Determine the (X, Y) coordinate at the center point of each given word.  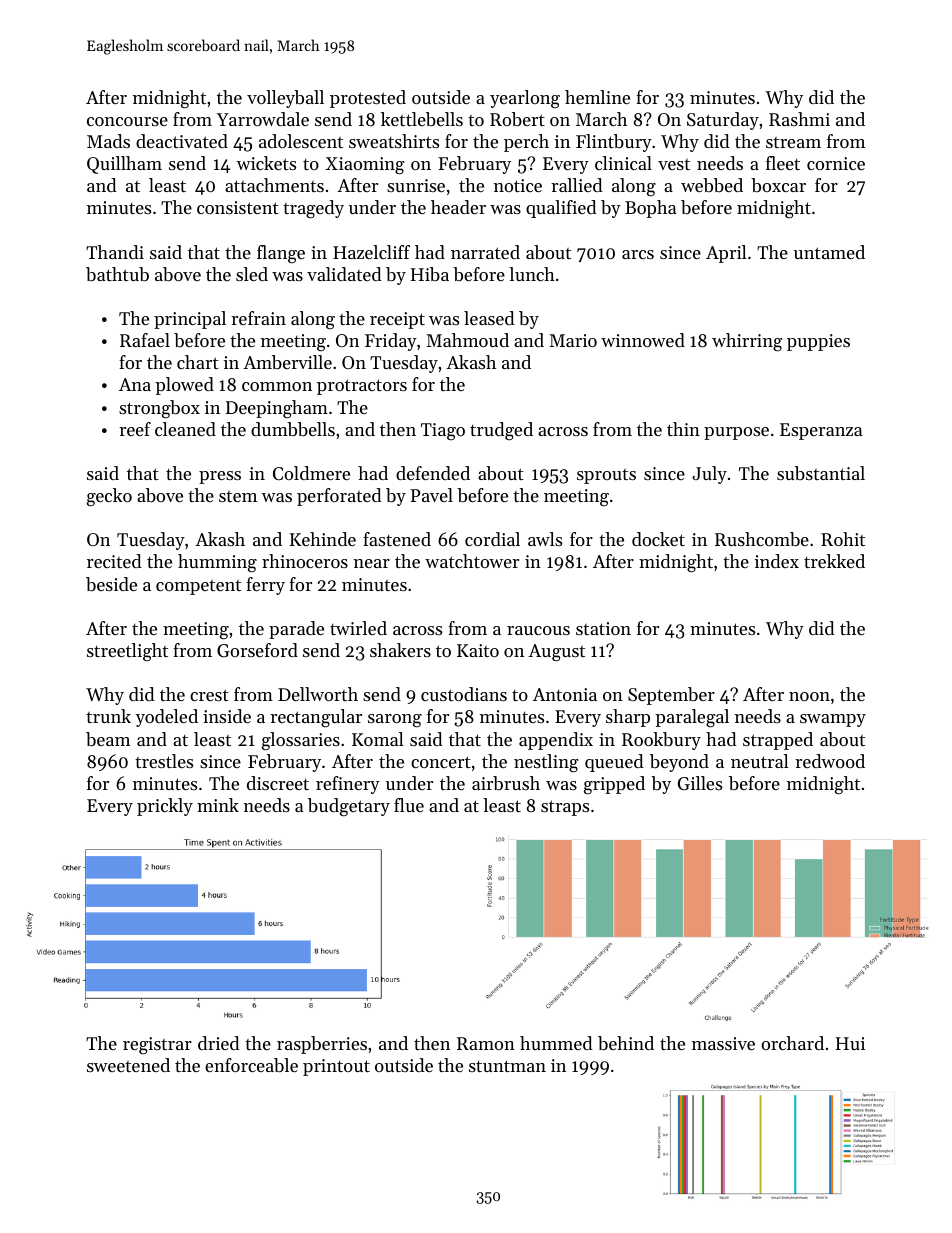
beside (111, 584)
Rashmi (799, 119)
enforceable (251, 1065)
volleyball (285, 99)
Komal (378, 739)
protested (368, 99)
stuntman (507, 1066)
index (777, 561)
